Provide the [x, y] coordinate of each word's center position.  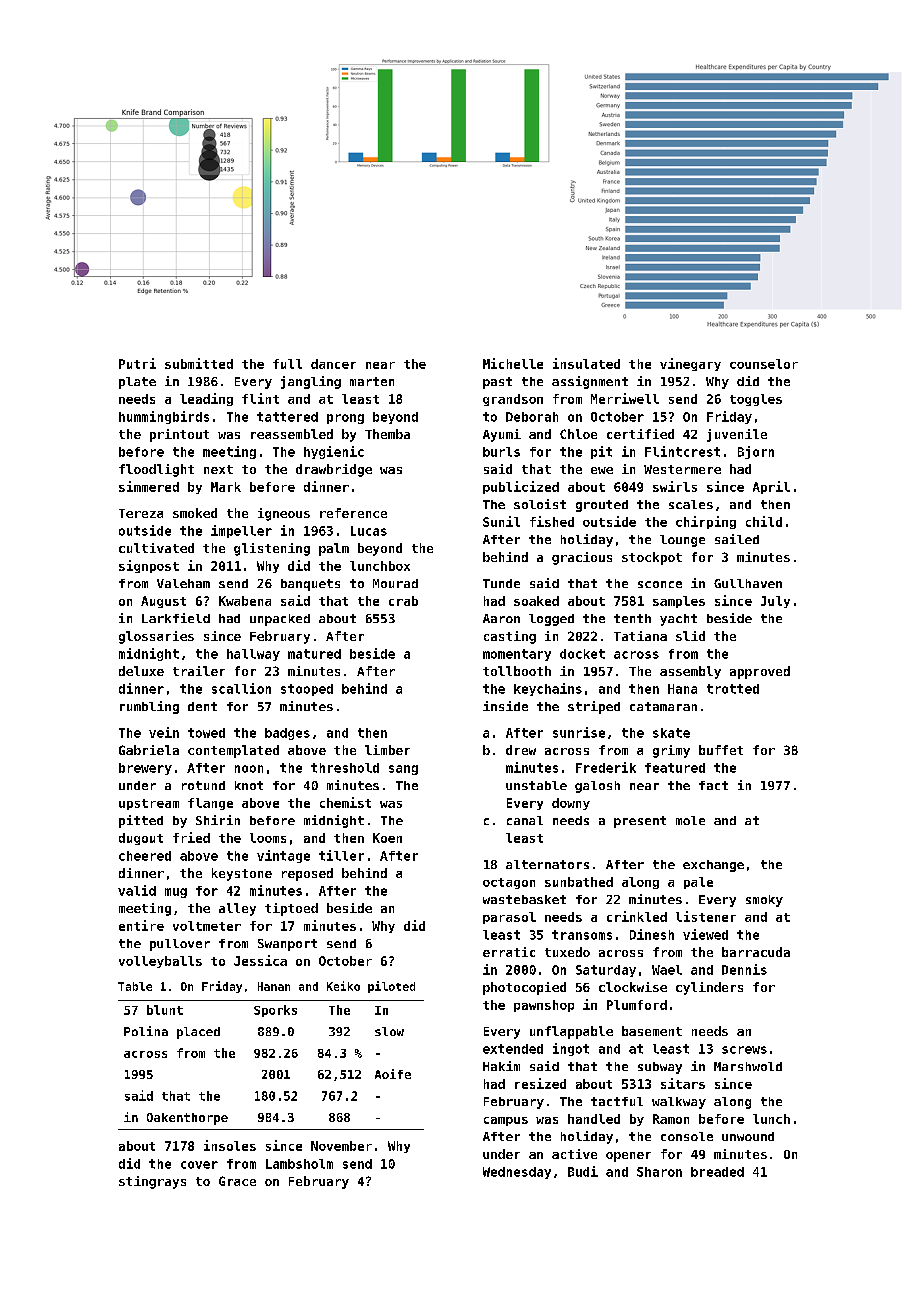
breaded [717, 1172]
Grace [237, 1181]
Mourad [395, 583]
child [764, 521]
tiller [341, 855]
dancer [333, 364]
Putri [137, 363]
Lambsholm [299, 1164]
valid [137, 890]
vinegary [690, 364]
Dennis [744, 969]
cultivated [156, 548]
